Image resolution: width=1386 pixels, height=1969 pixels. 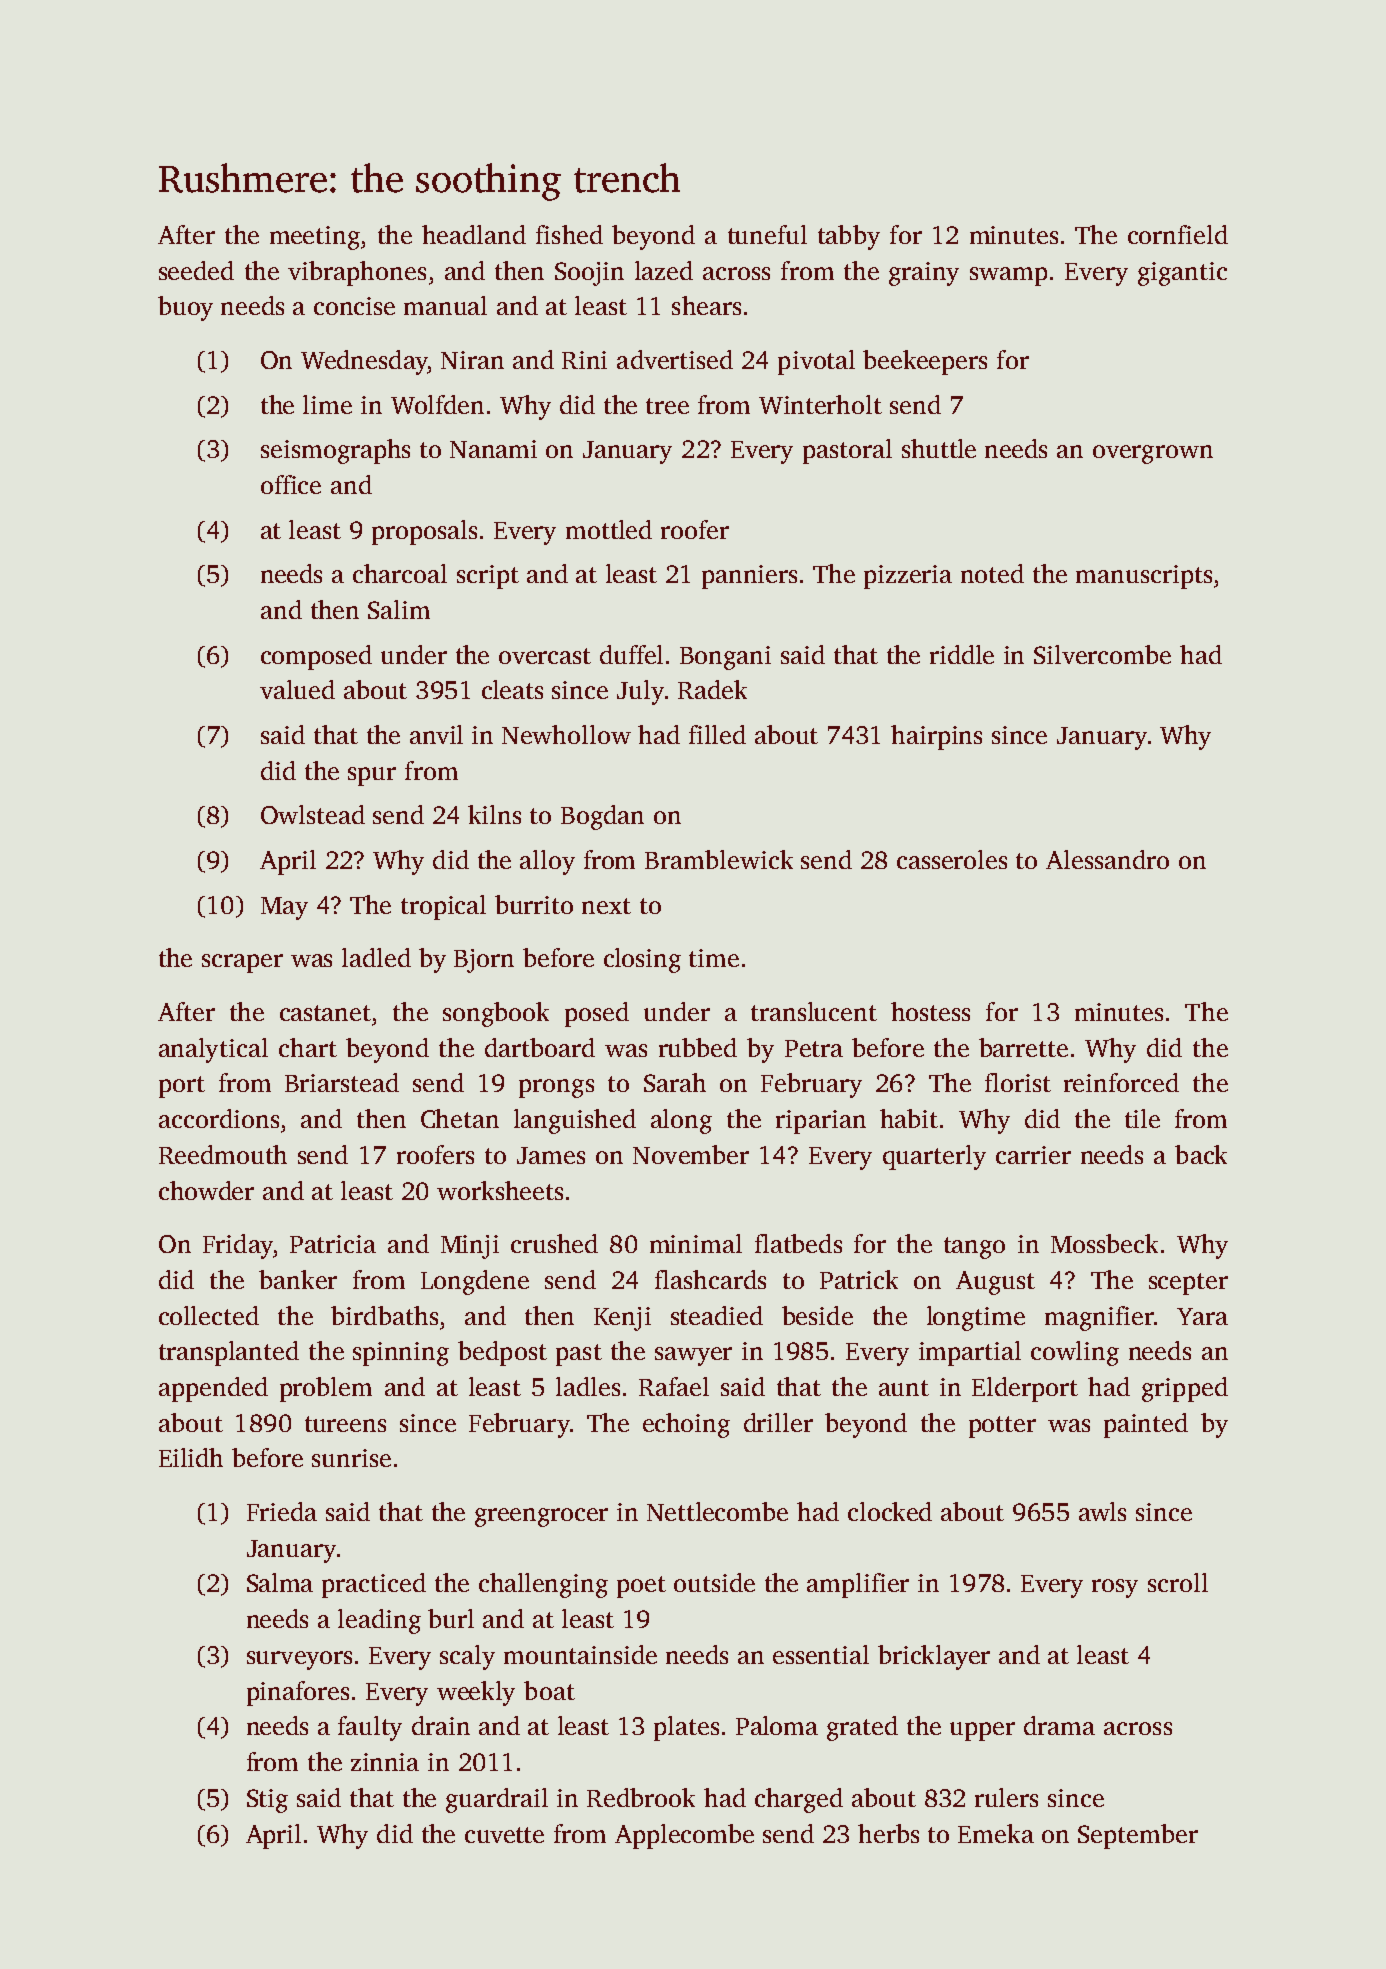 I want to click on fished, so click(x=569, y=234).
